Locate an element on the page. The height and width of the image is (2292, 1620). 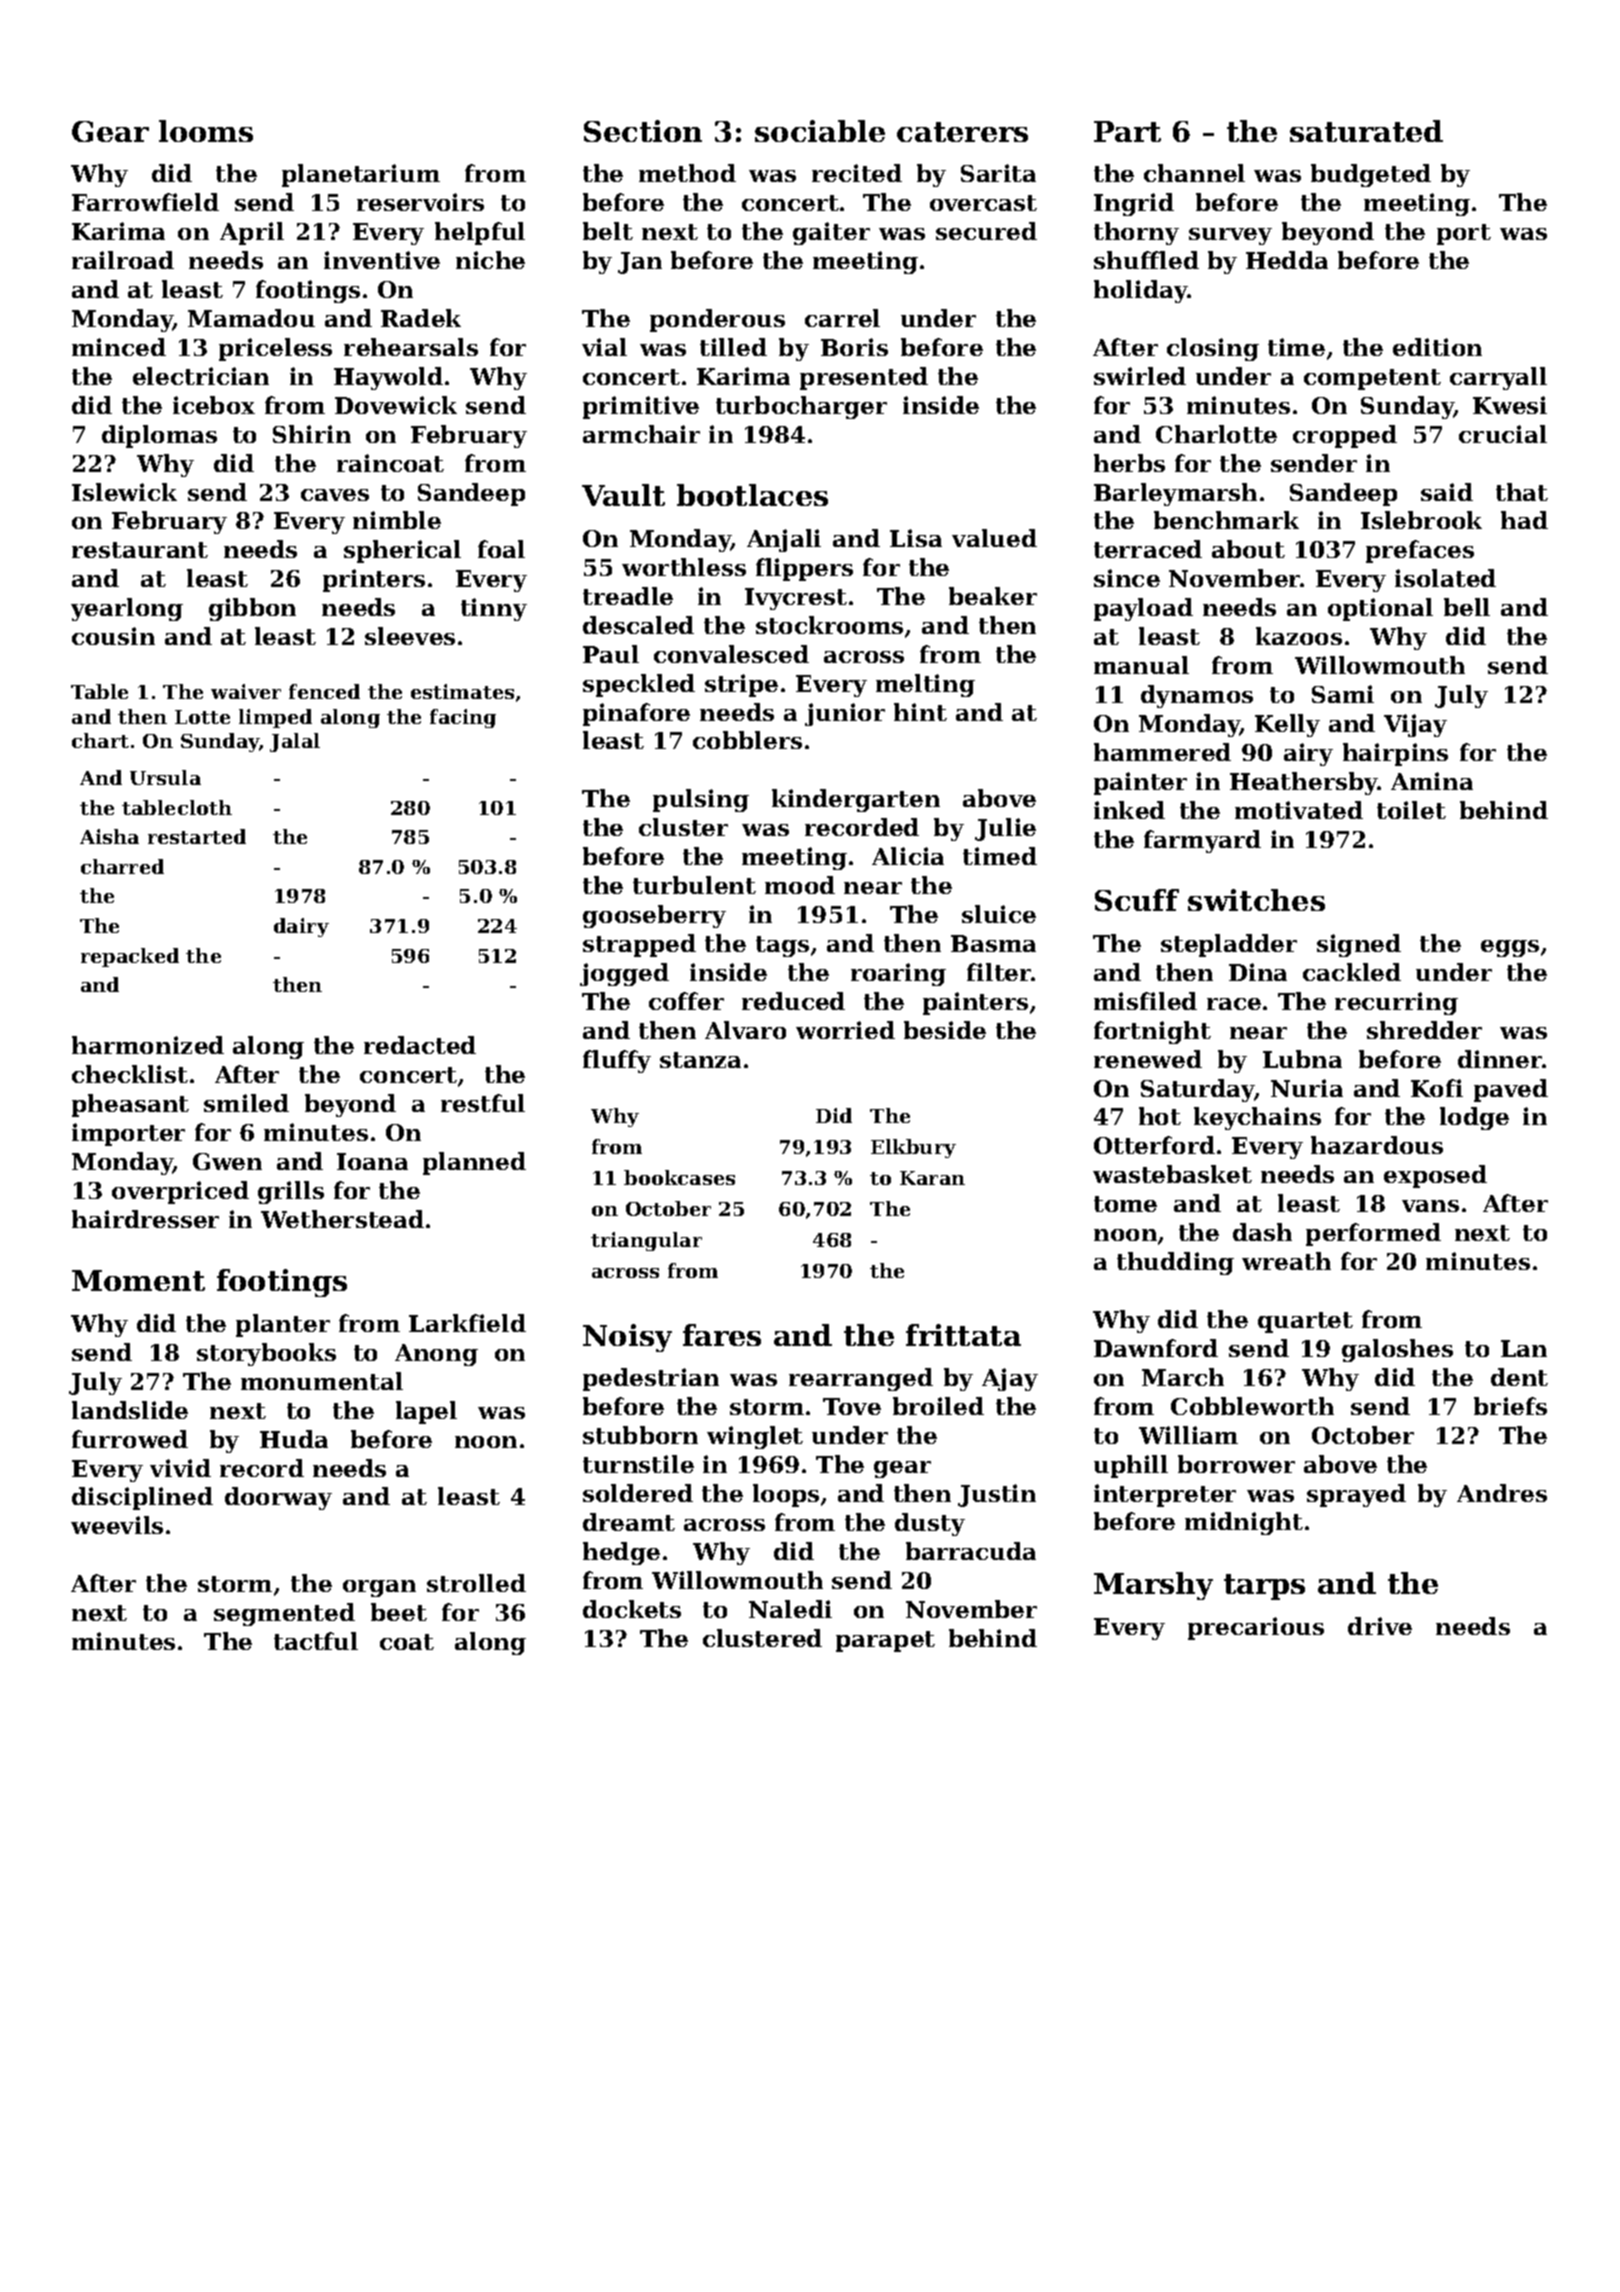
segmented is located at coordinates (284, 1614).
